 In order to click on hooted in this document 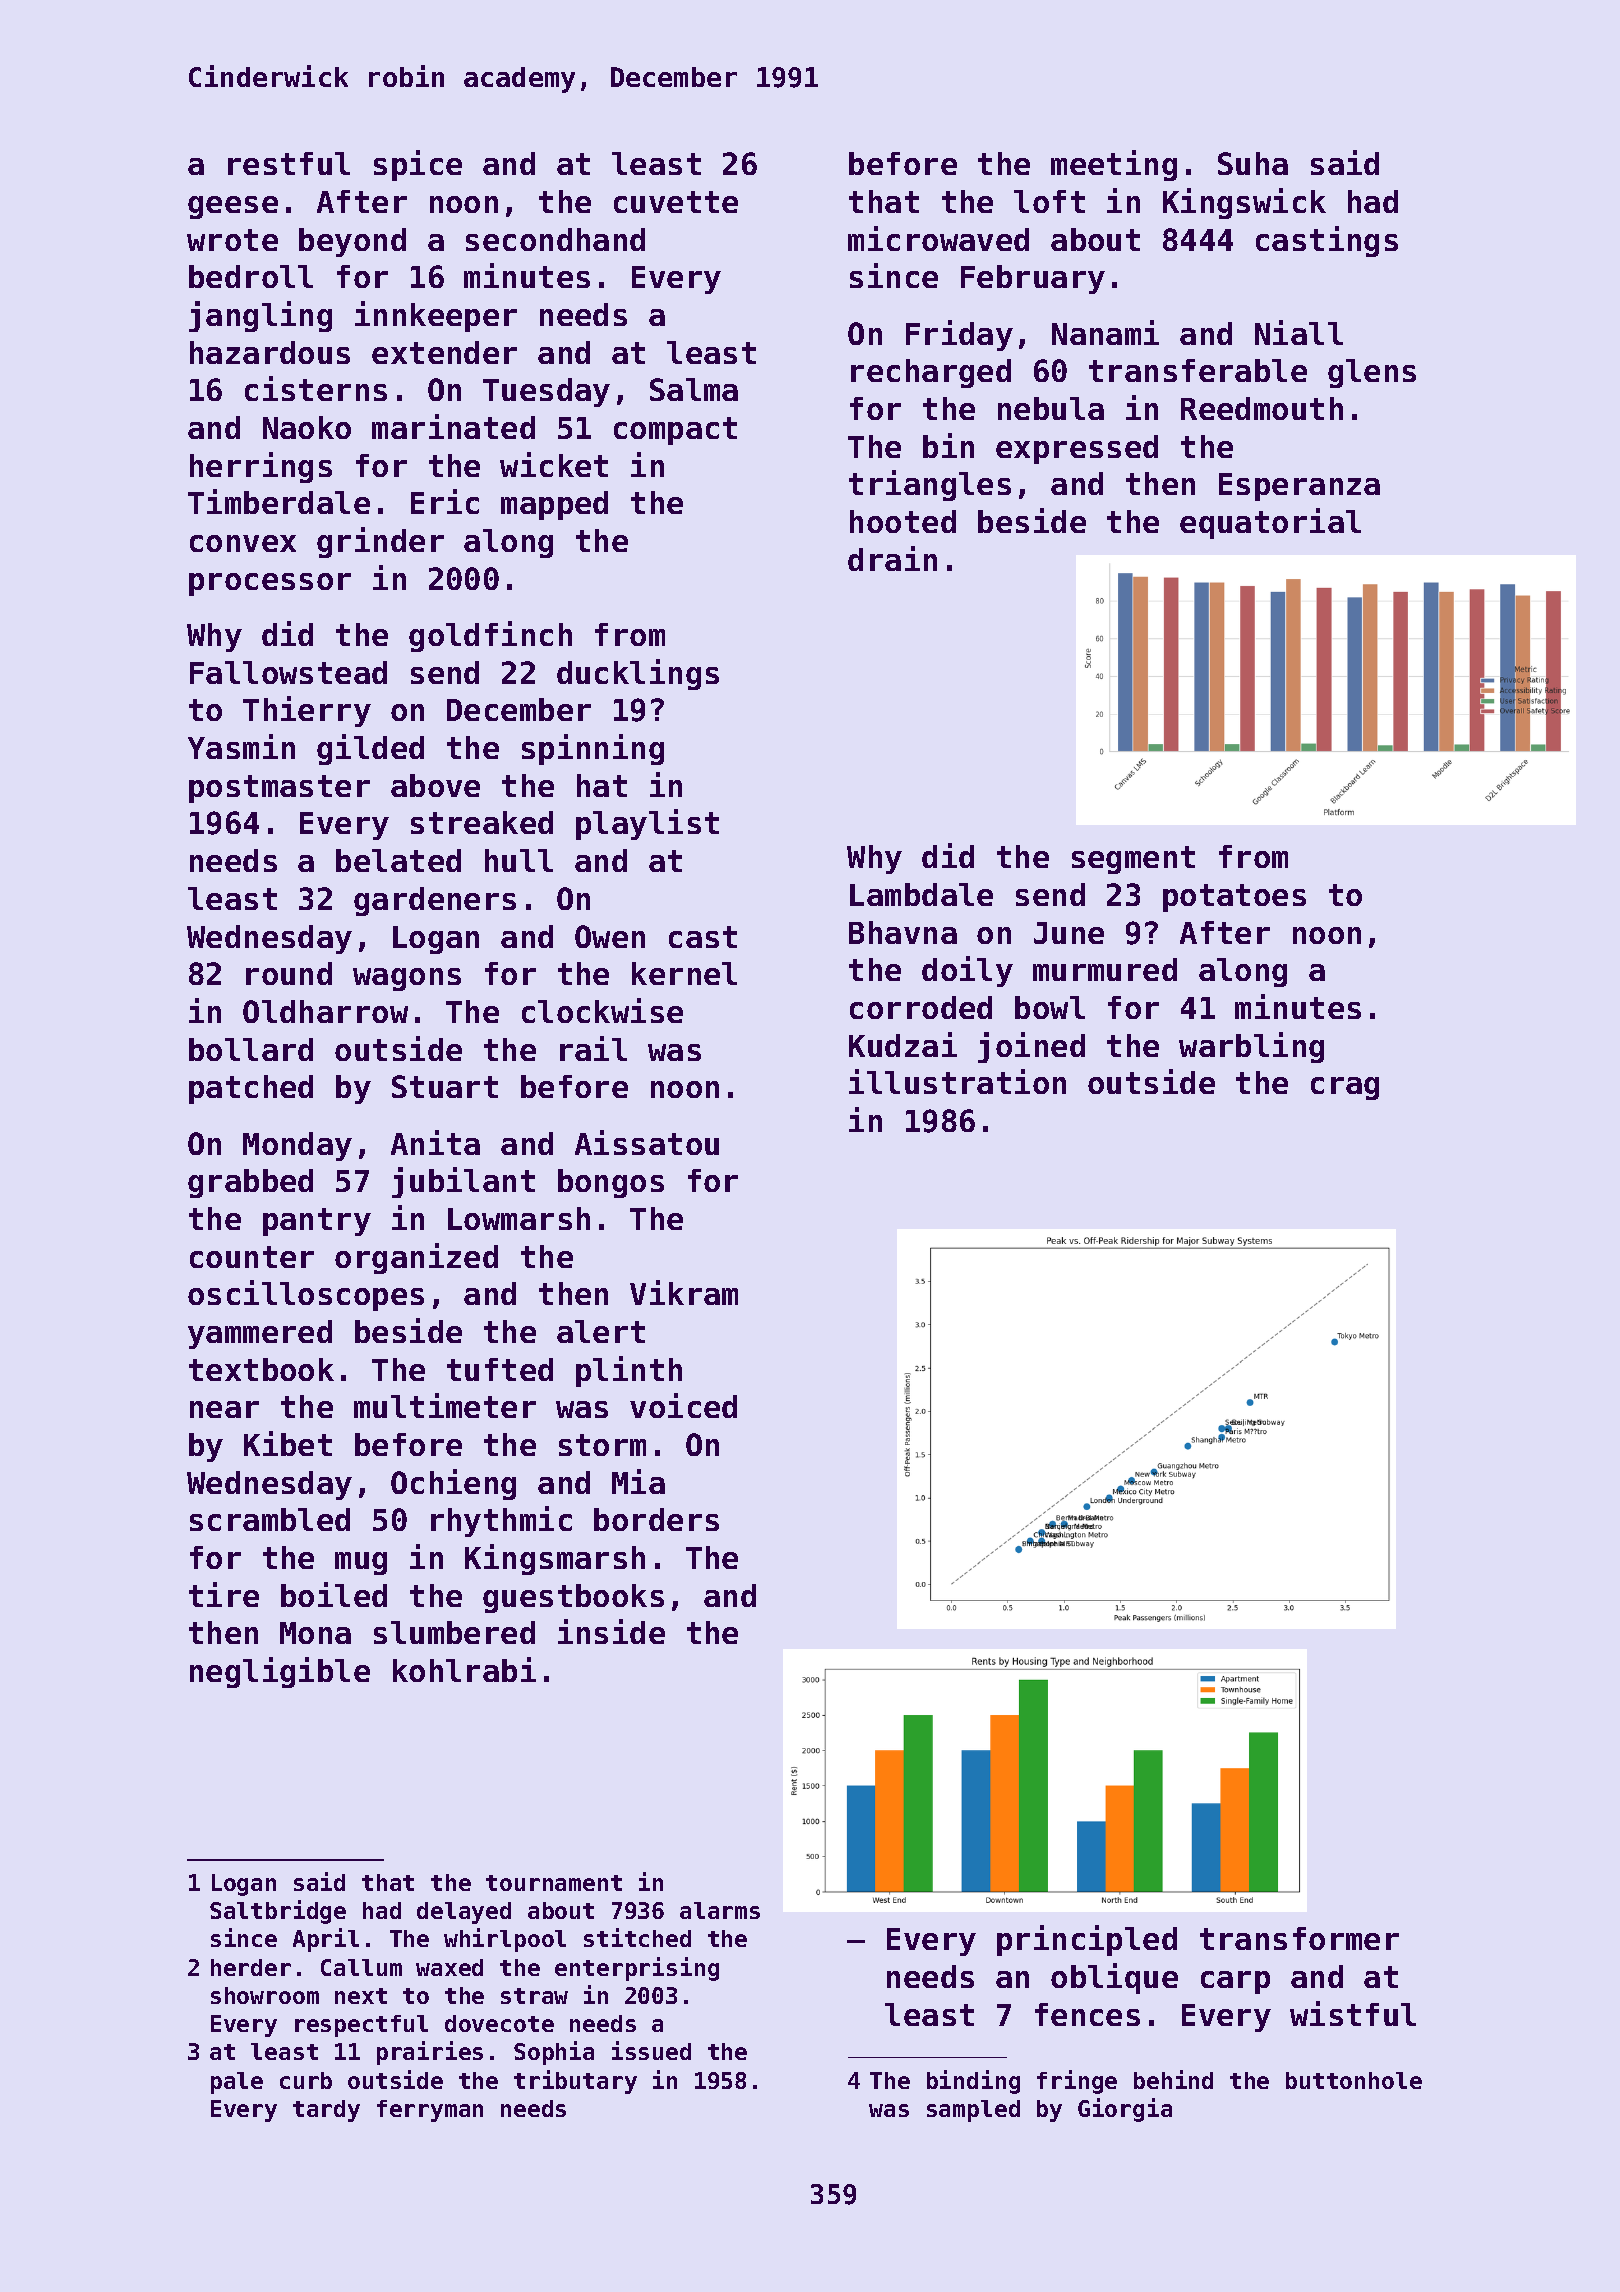, I will do `click(903, 521)`.
